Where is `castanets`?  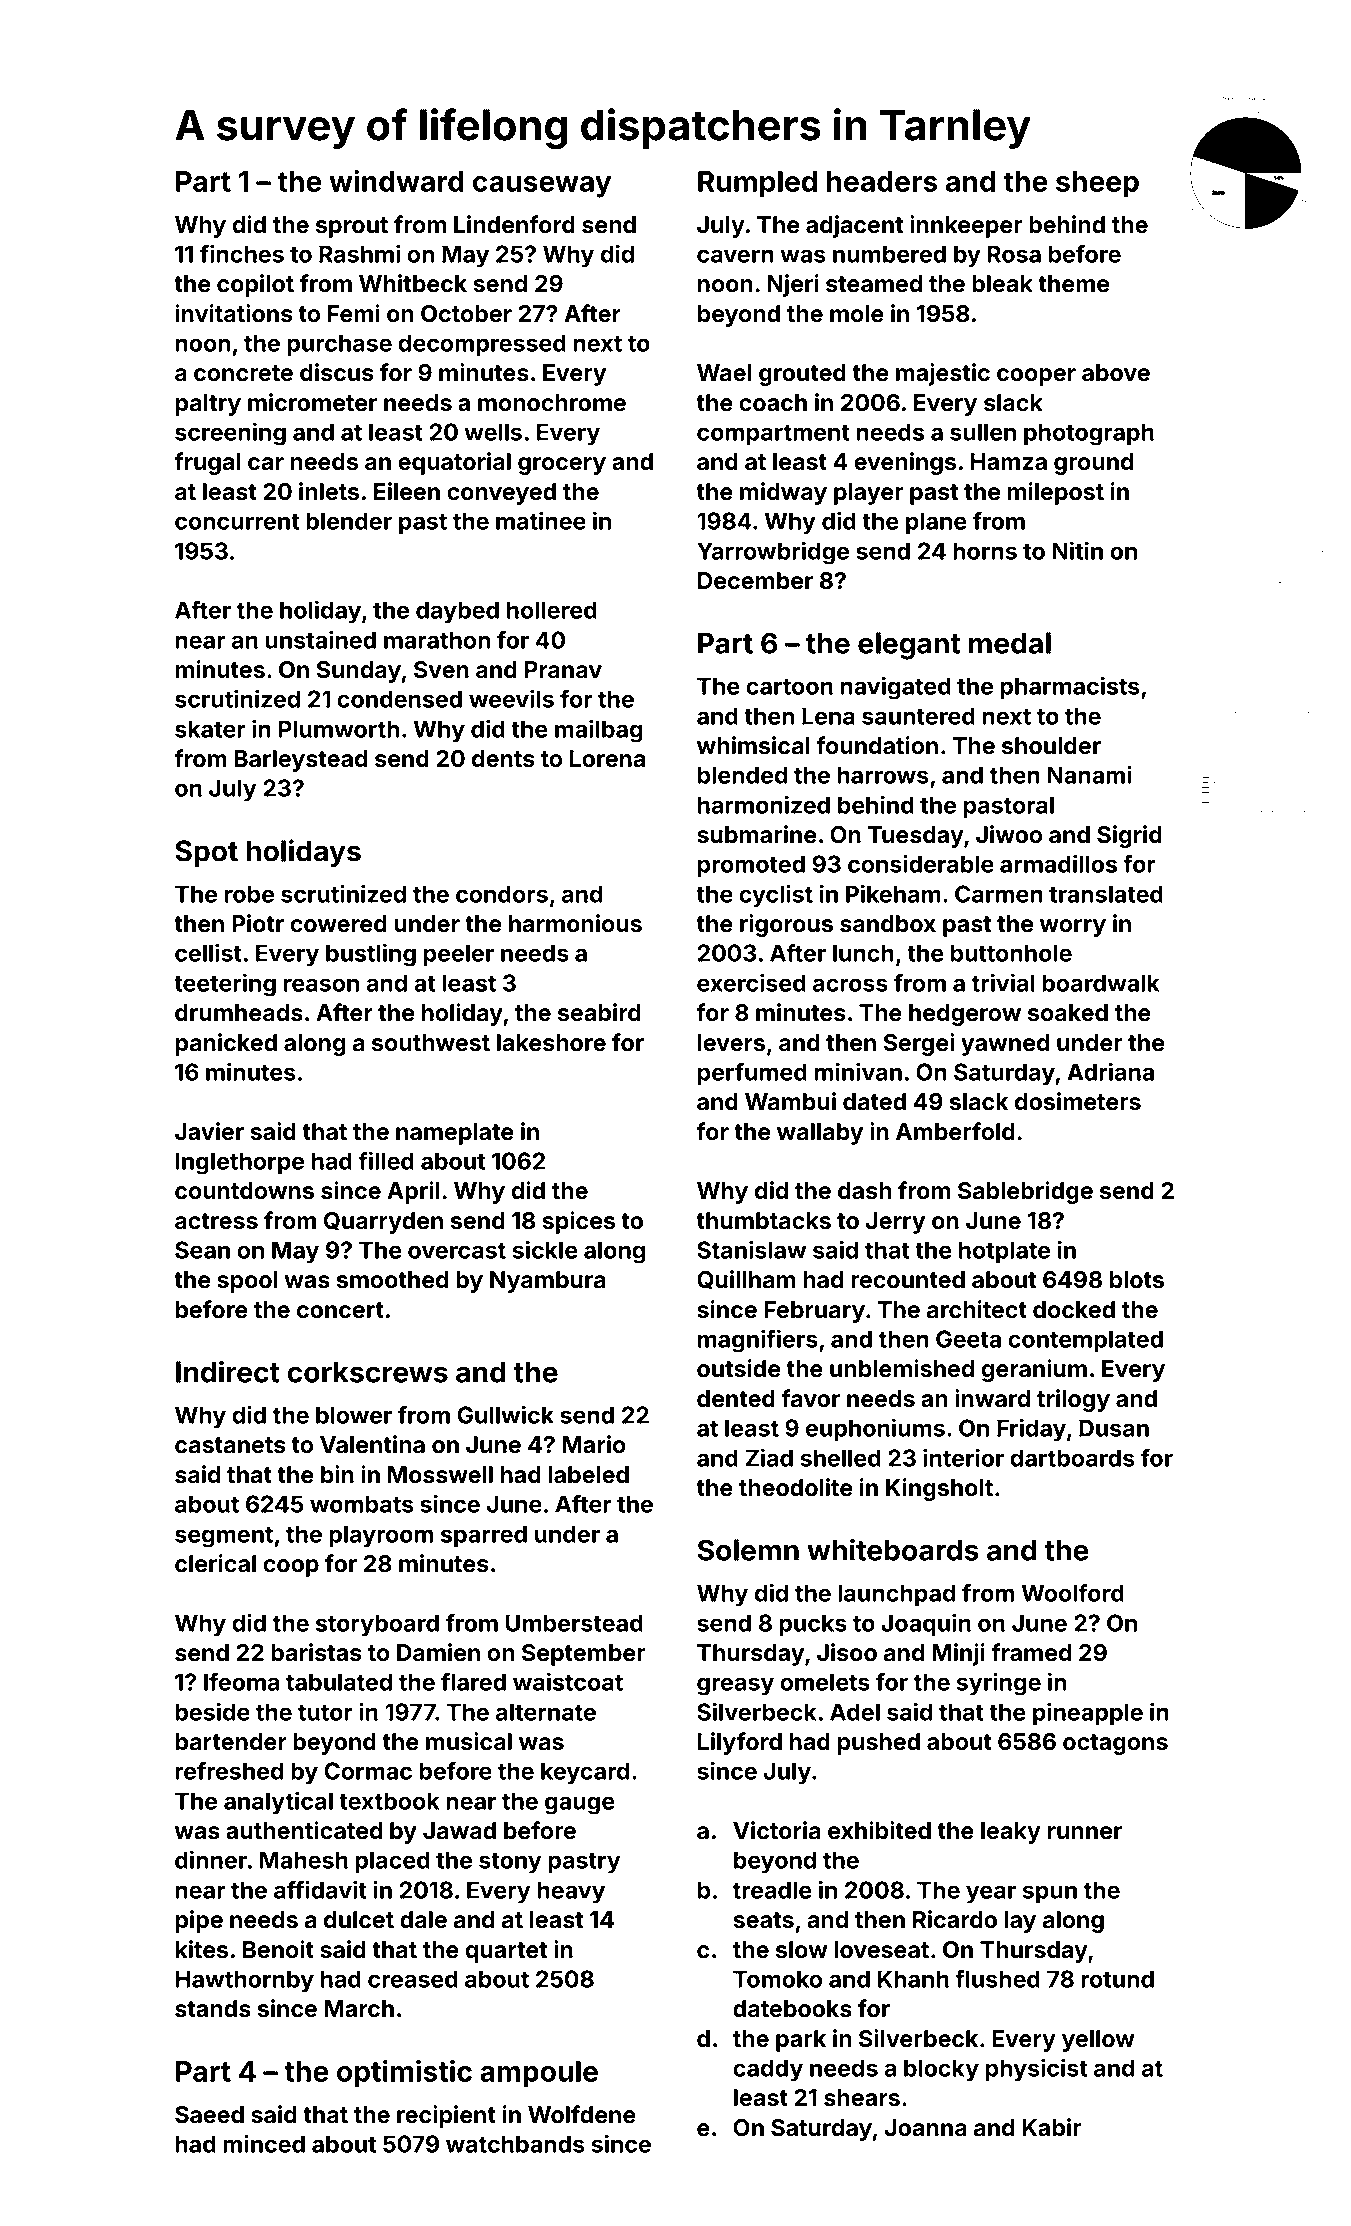 castanets is located at coordinates (230, 1445).
